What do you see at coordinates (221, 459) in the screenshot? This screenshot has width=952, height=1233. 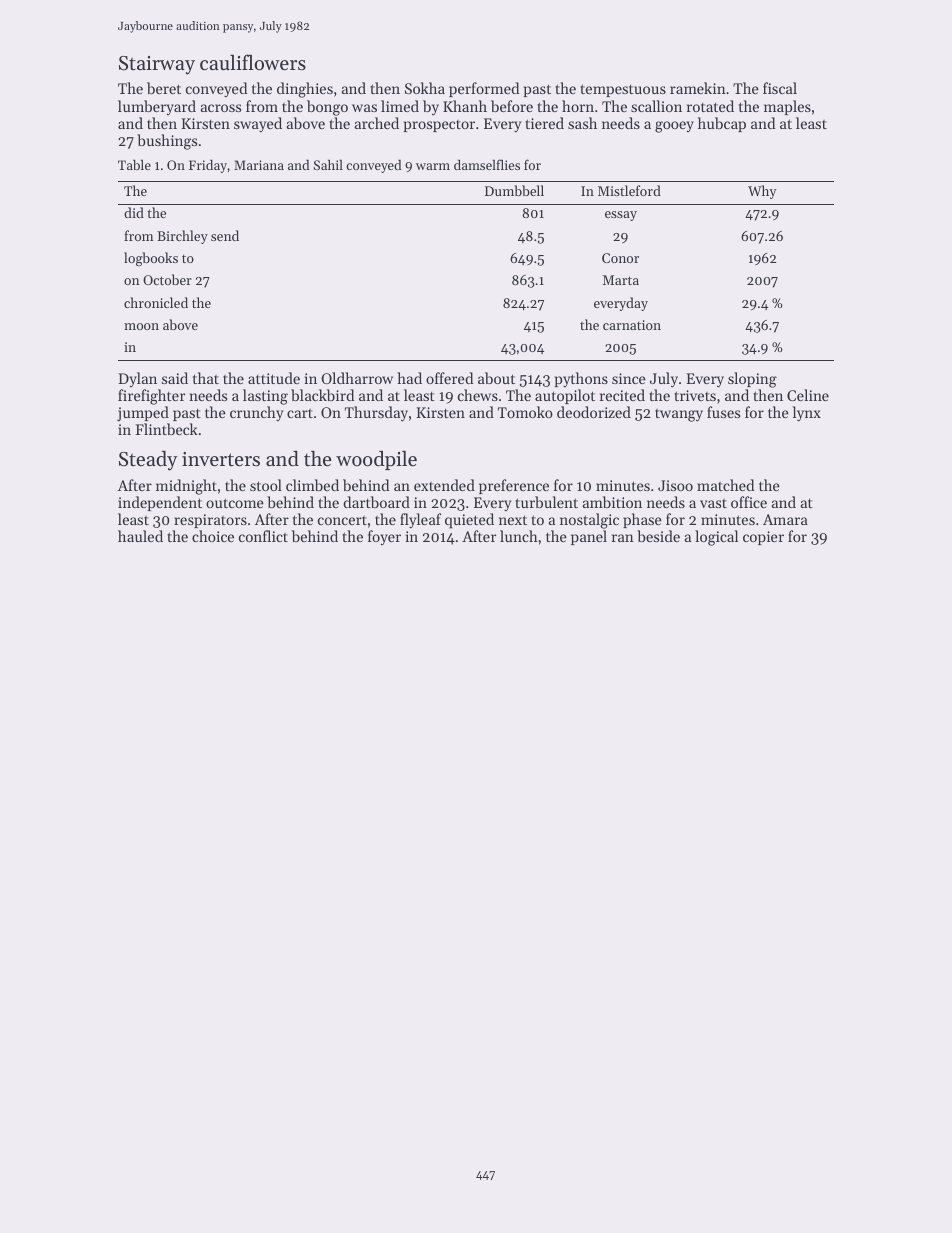 I see `inverters` at bounding box center [221, 459].
